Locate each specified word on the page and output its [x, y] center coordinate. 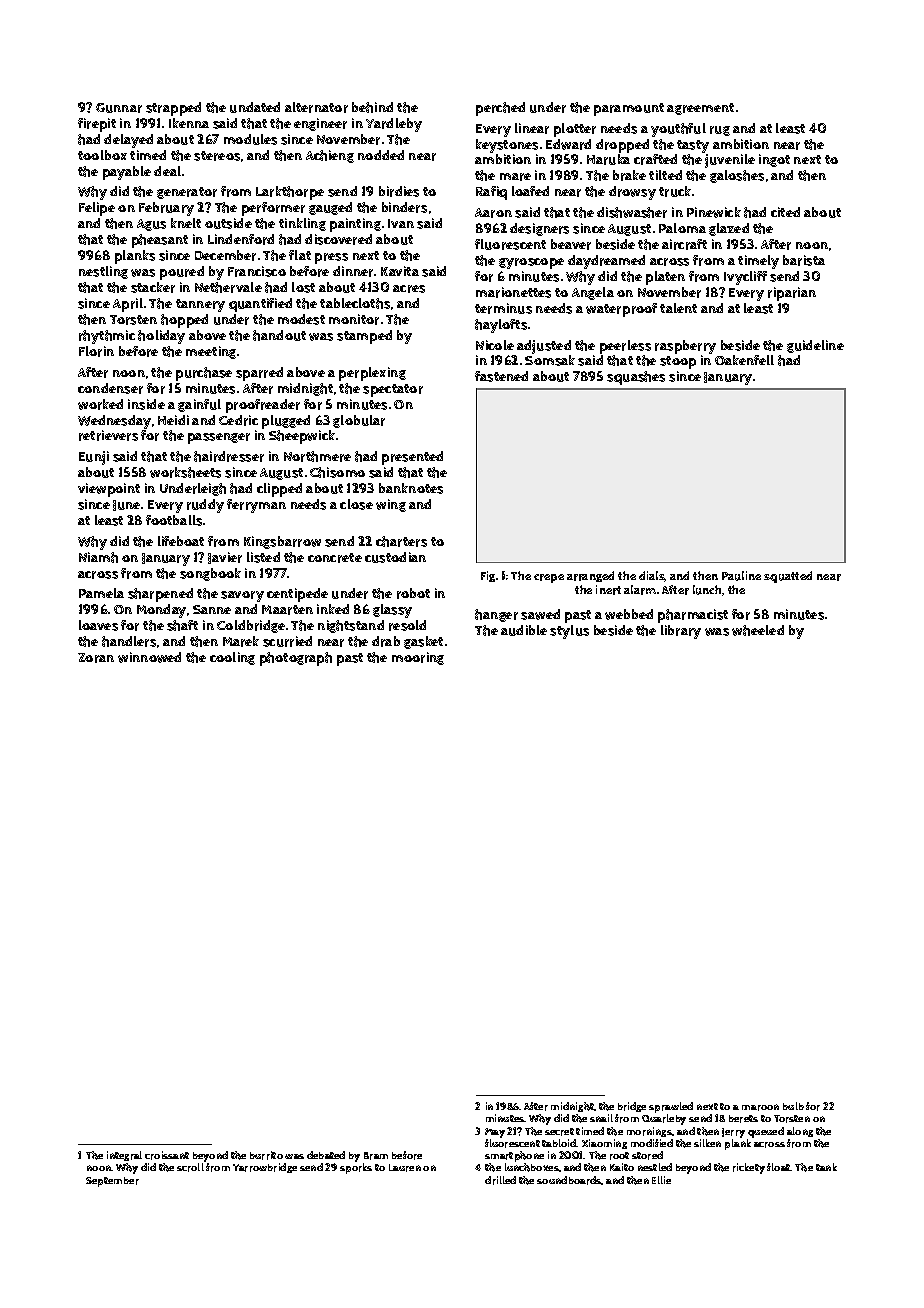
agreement [700, 109]
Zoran [96, 658]
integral [124, 1156]
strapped [173, 109]
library [681, 632]
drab [386, 641]
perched [500, 109]
